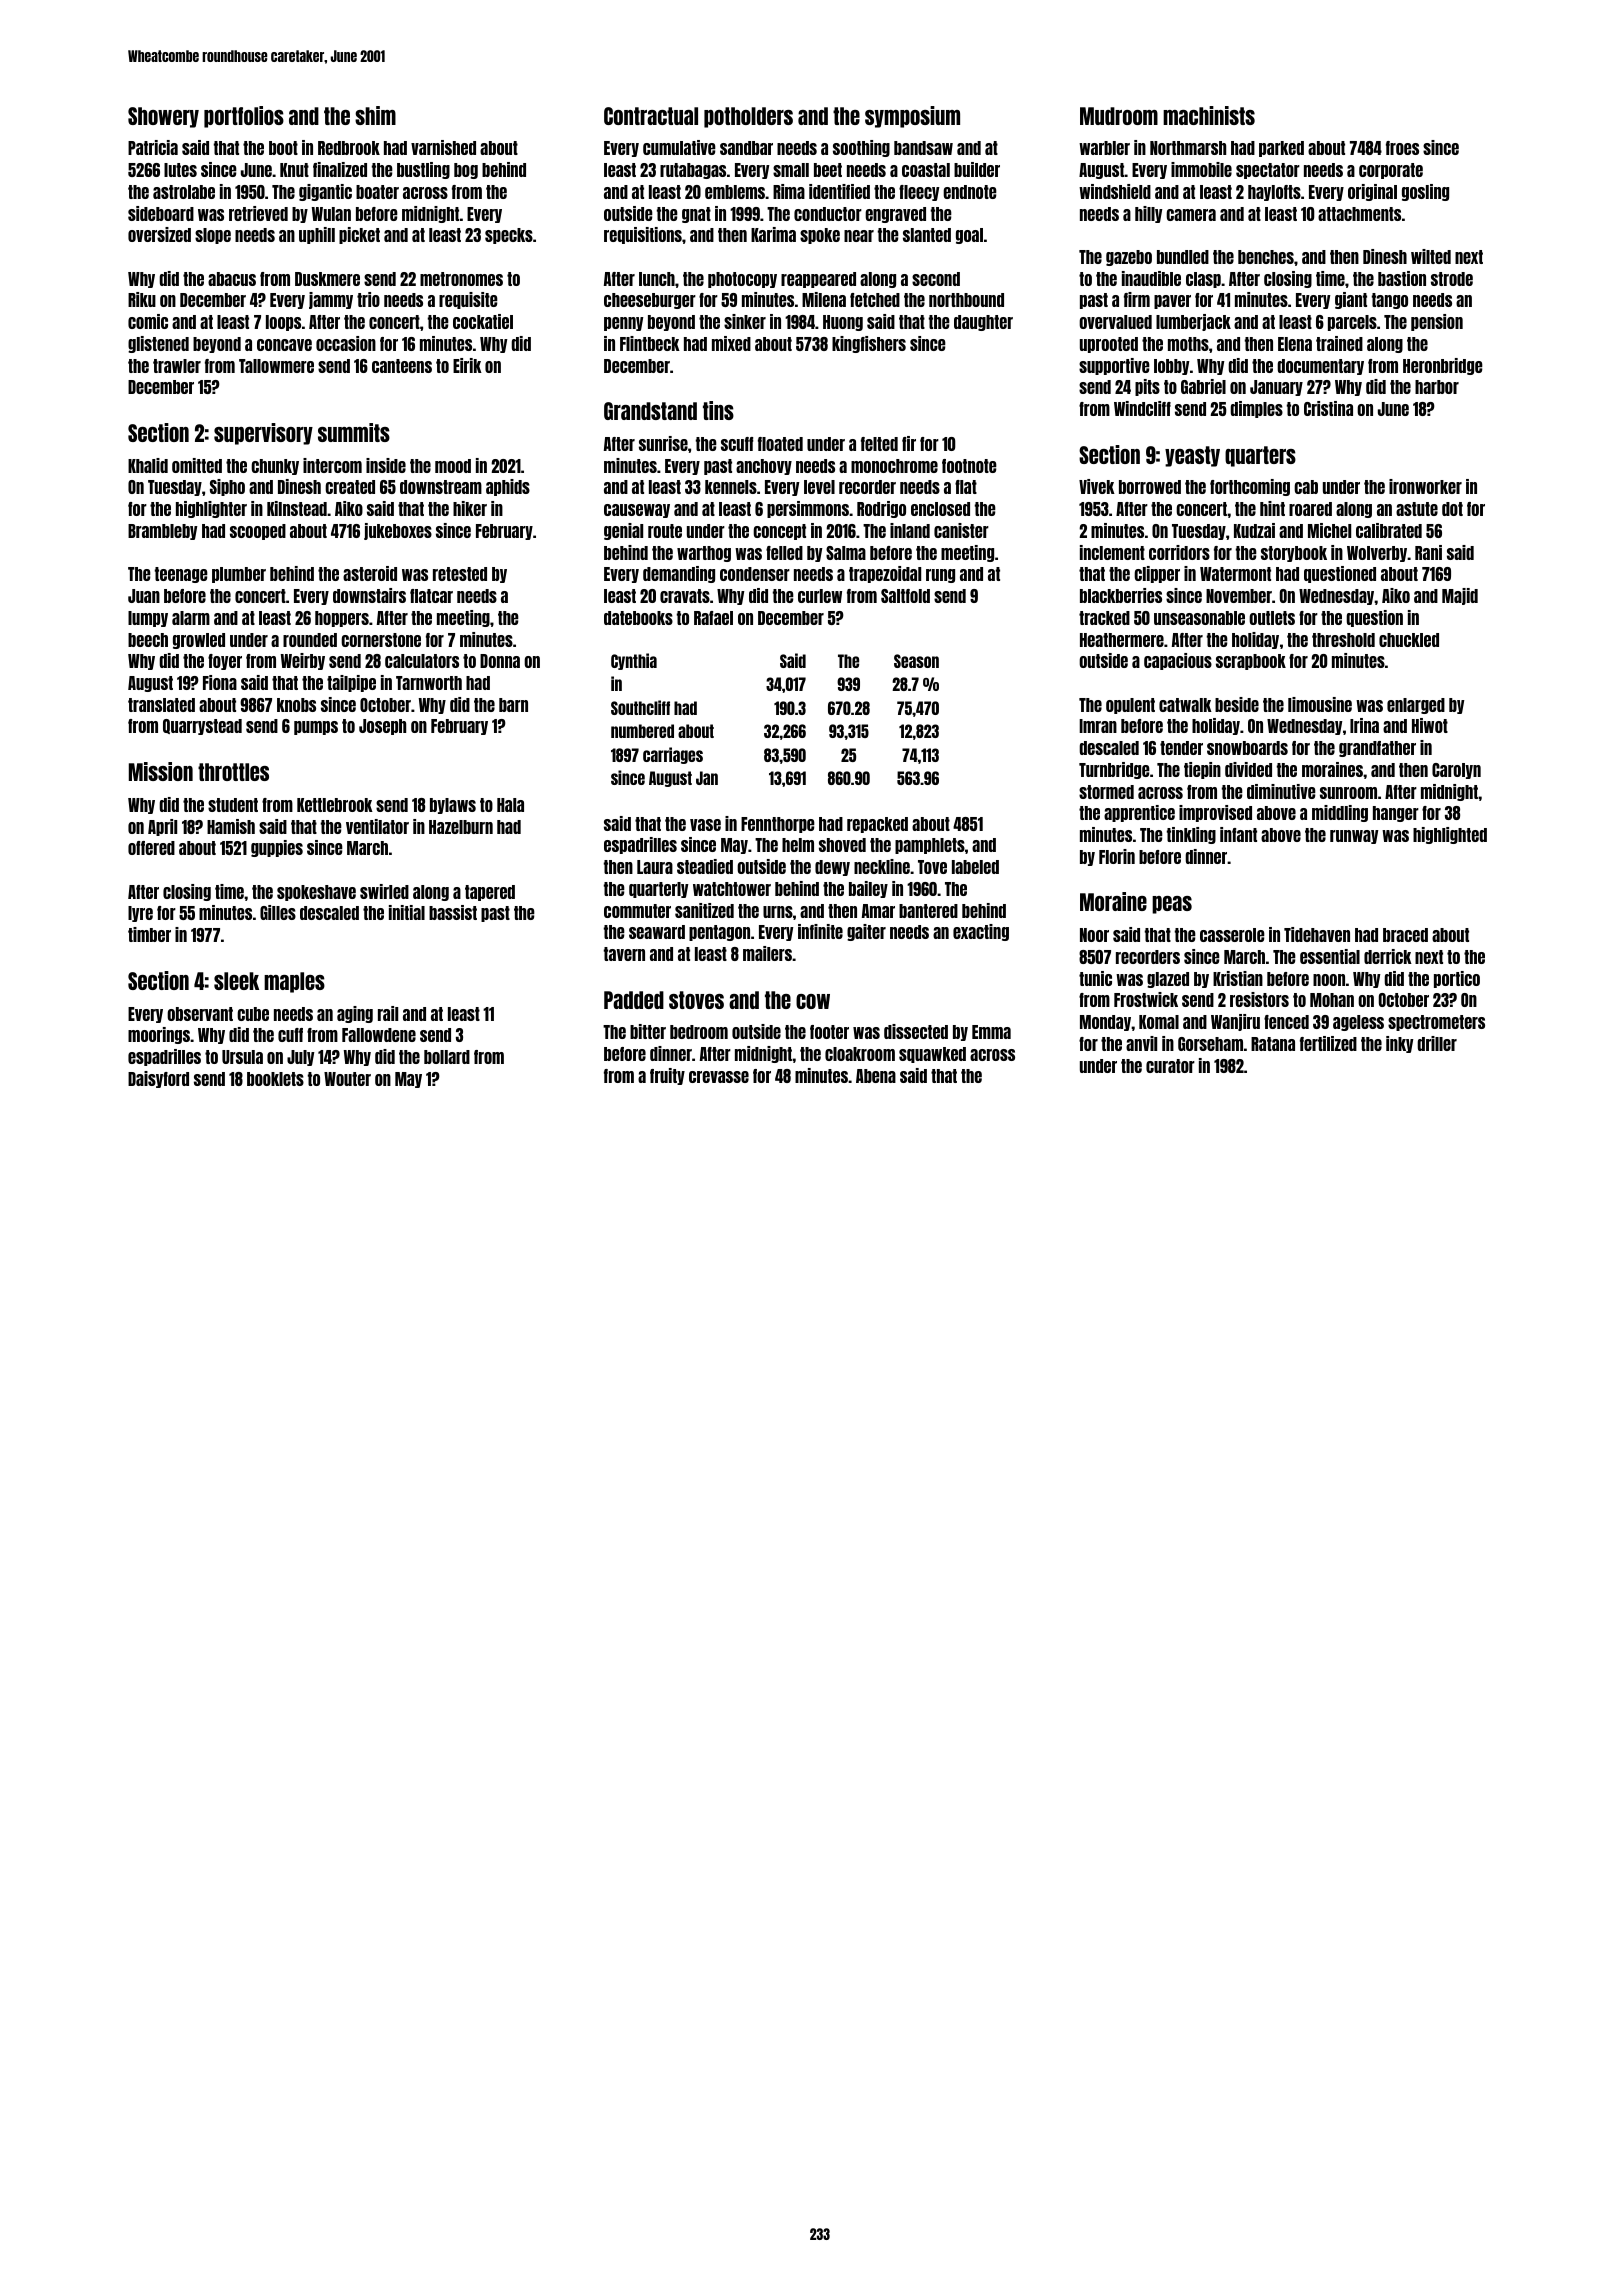 Image resolution: width=1620 pixels, height=2292 pixels. Describe the element at coordinates (1354, 837) in the screenshot. I see `runway` at that location.
